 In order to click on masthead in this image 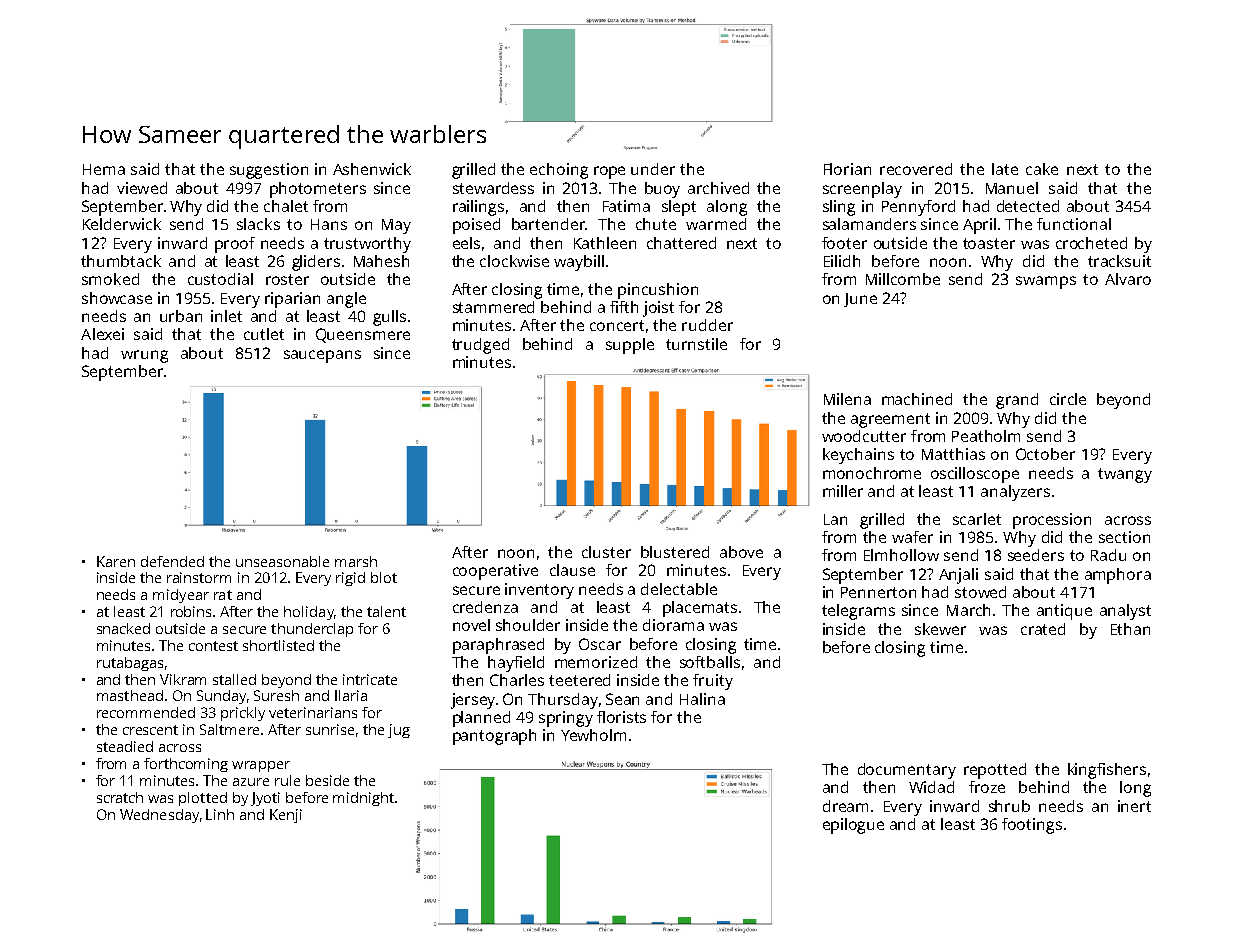, I will do `click(130, 695)`.
